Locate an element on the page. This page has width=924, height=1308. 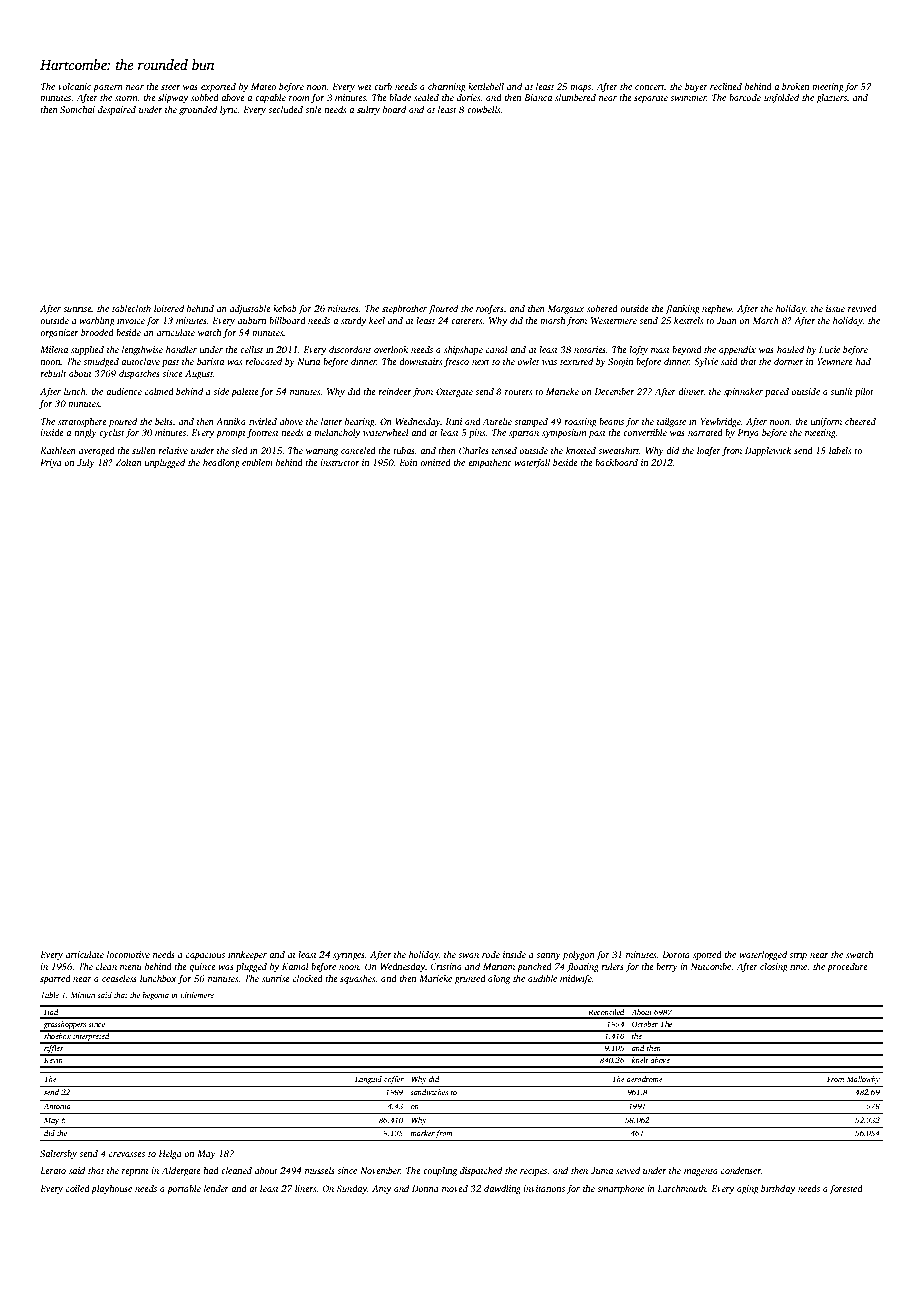
loitered is located at coordinates (169, 308).
